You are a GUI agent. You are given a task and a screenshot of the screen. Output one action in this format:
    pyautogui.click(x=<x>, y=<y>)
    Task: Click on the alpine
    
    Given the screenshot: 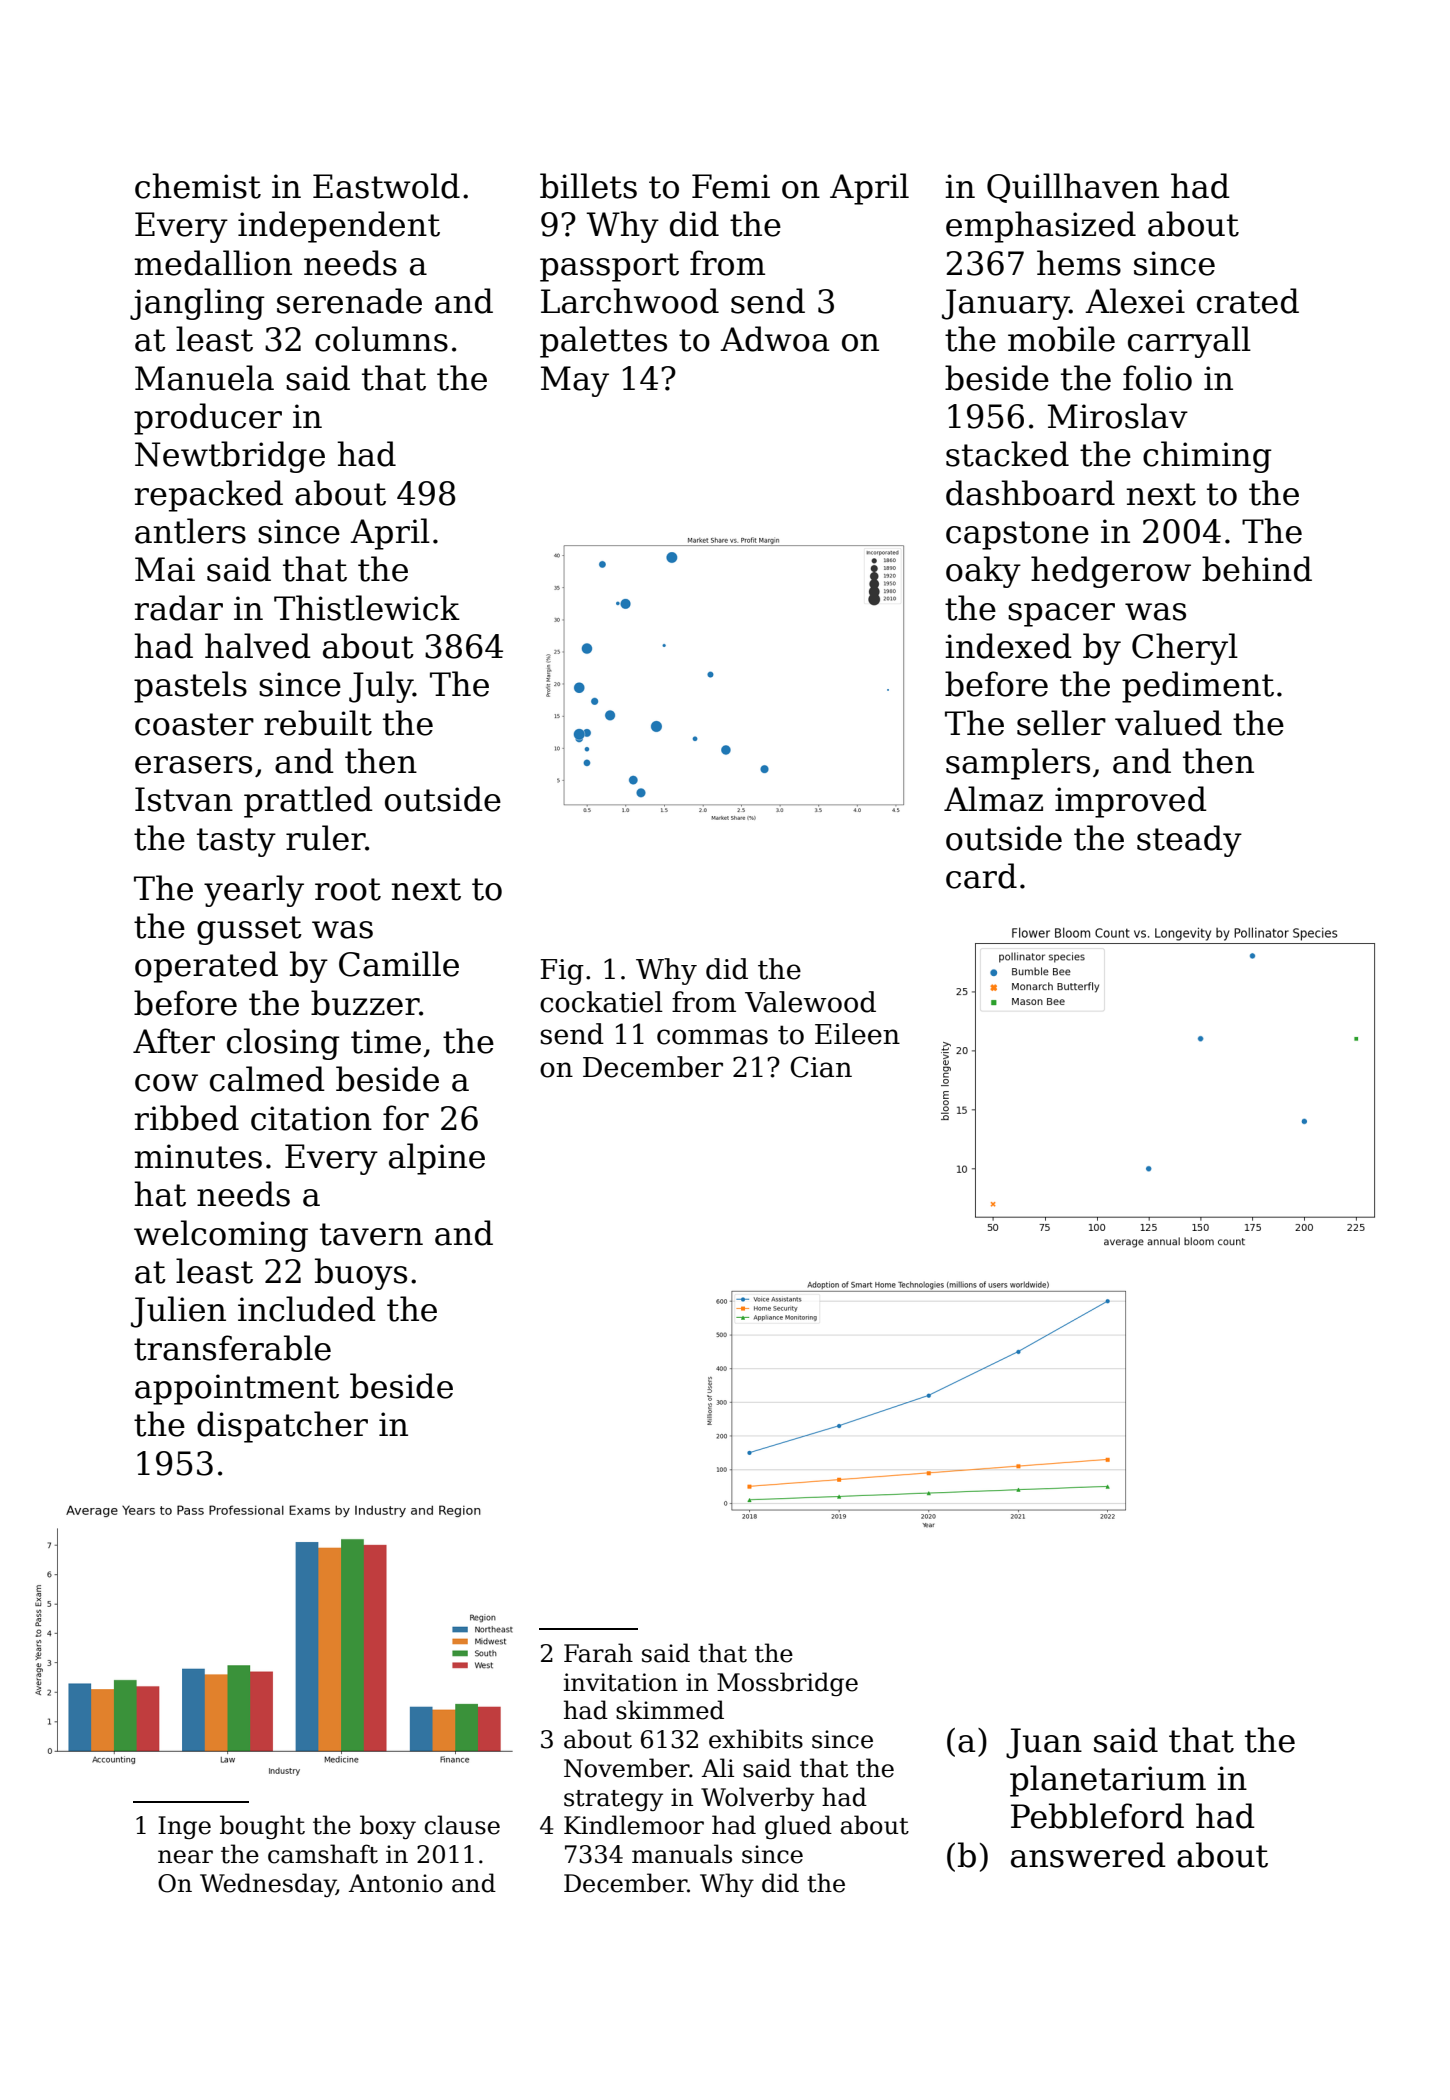 What is the action you would take?
    pyautogui.click(x=437, y=1159)
